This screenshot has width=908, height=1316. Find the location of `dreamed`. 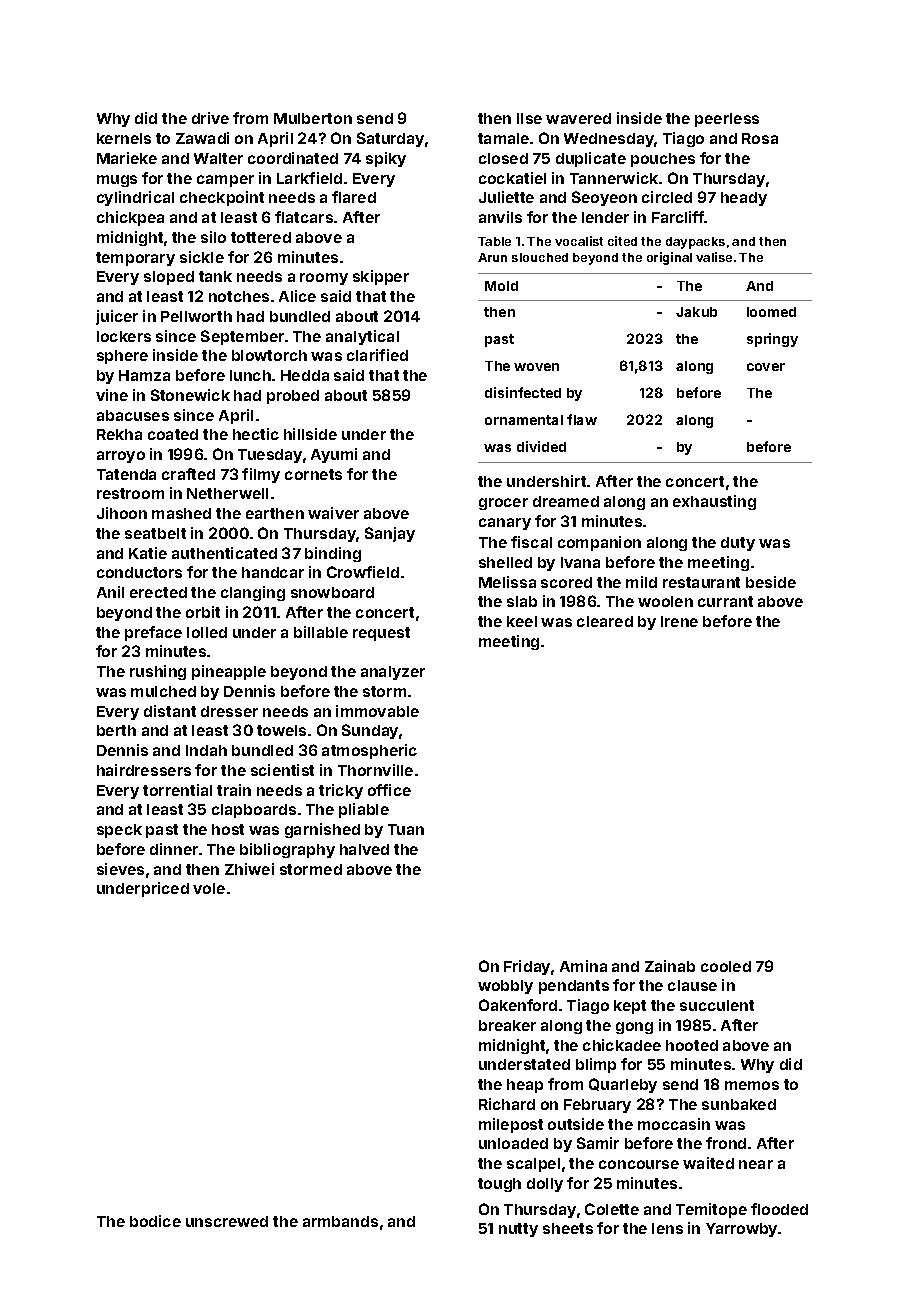

dreamed is located at coordinates (566, 501).
